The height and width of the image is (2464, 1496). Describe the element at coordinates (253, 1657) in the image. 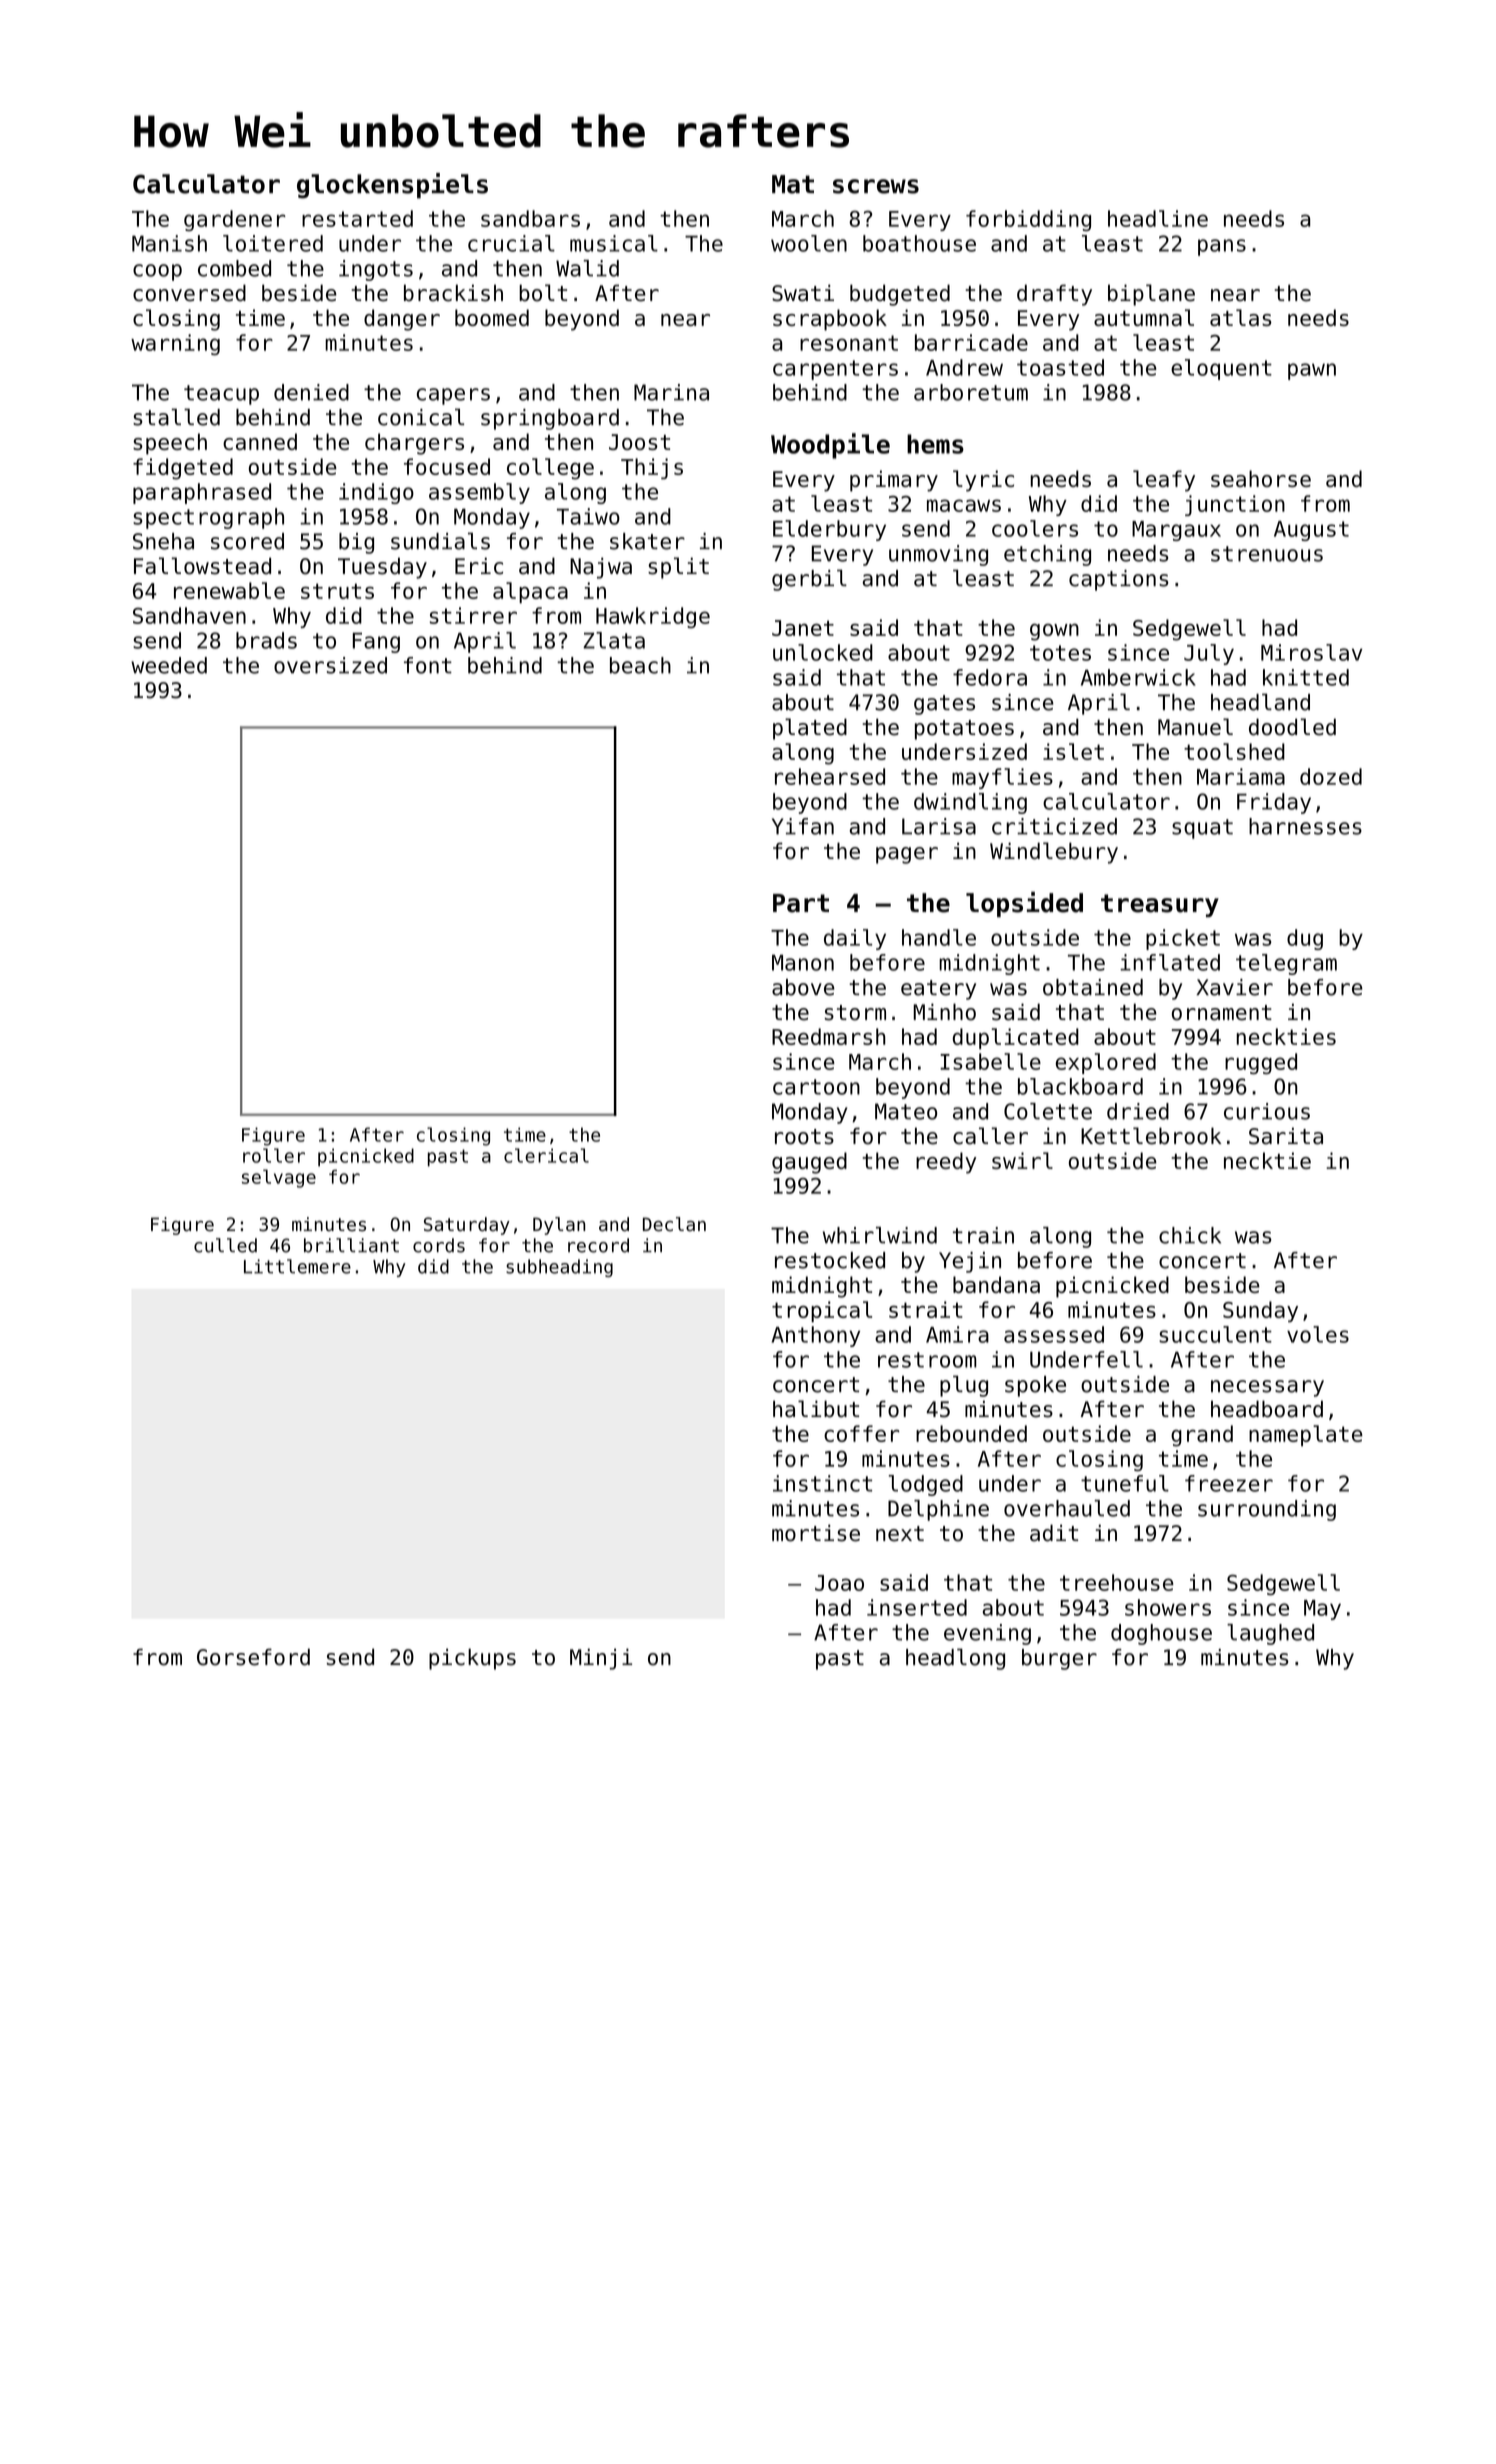

I see `Gorseford` at that location.
